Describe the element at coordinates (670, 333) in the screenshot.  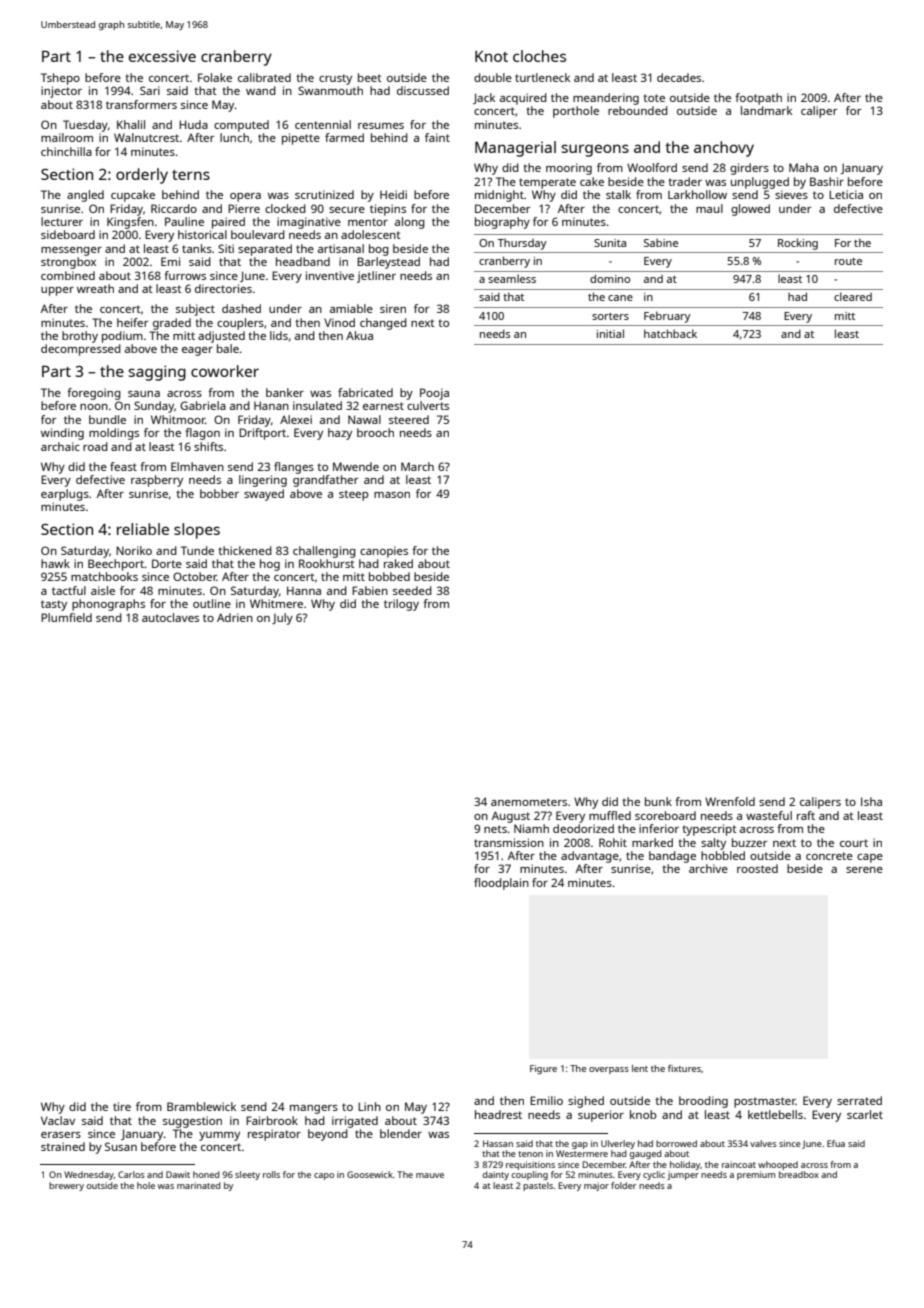
I see `hatchback` at that location.
